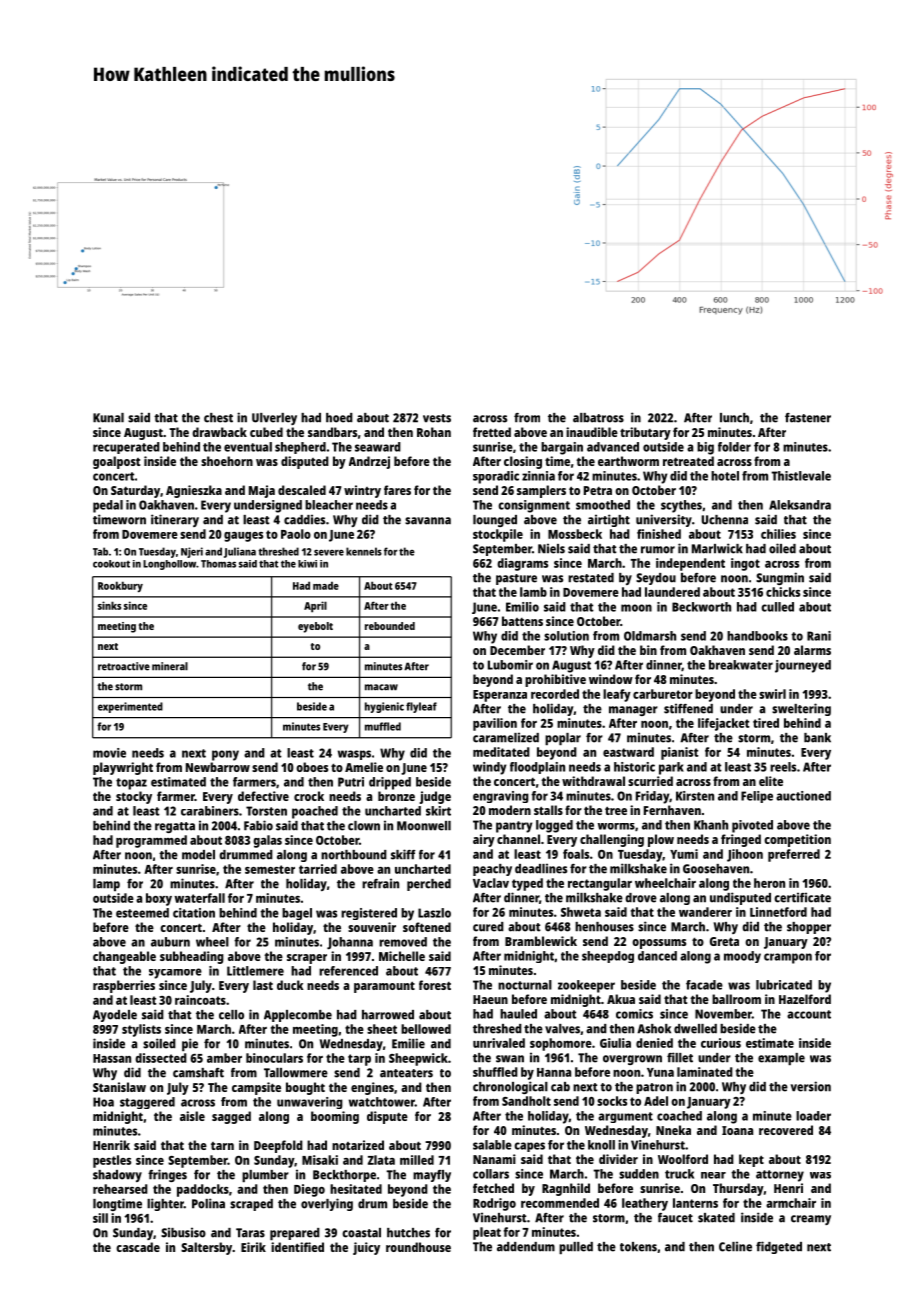 This document has height=1308, width=924. I want to click on pulled, so click(576, 1248).
